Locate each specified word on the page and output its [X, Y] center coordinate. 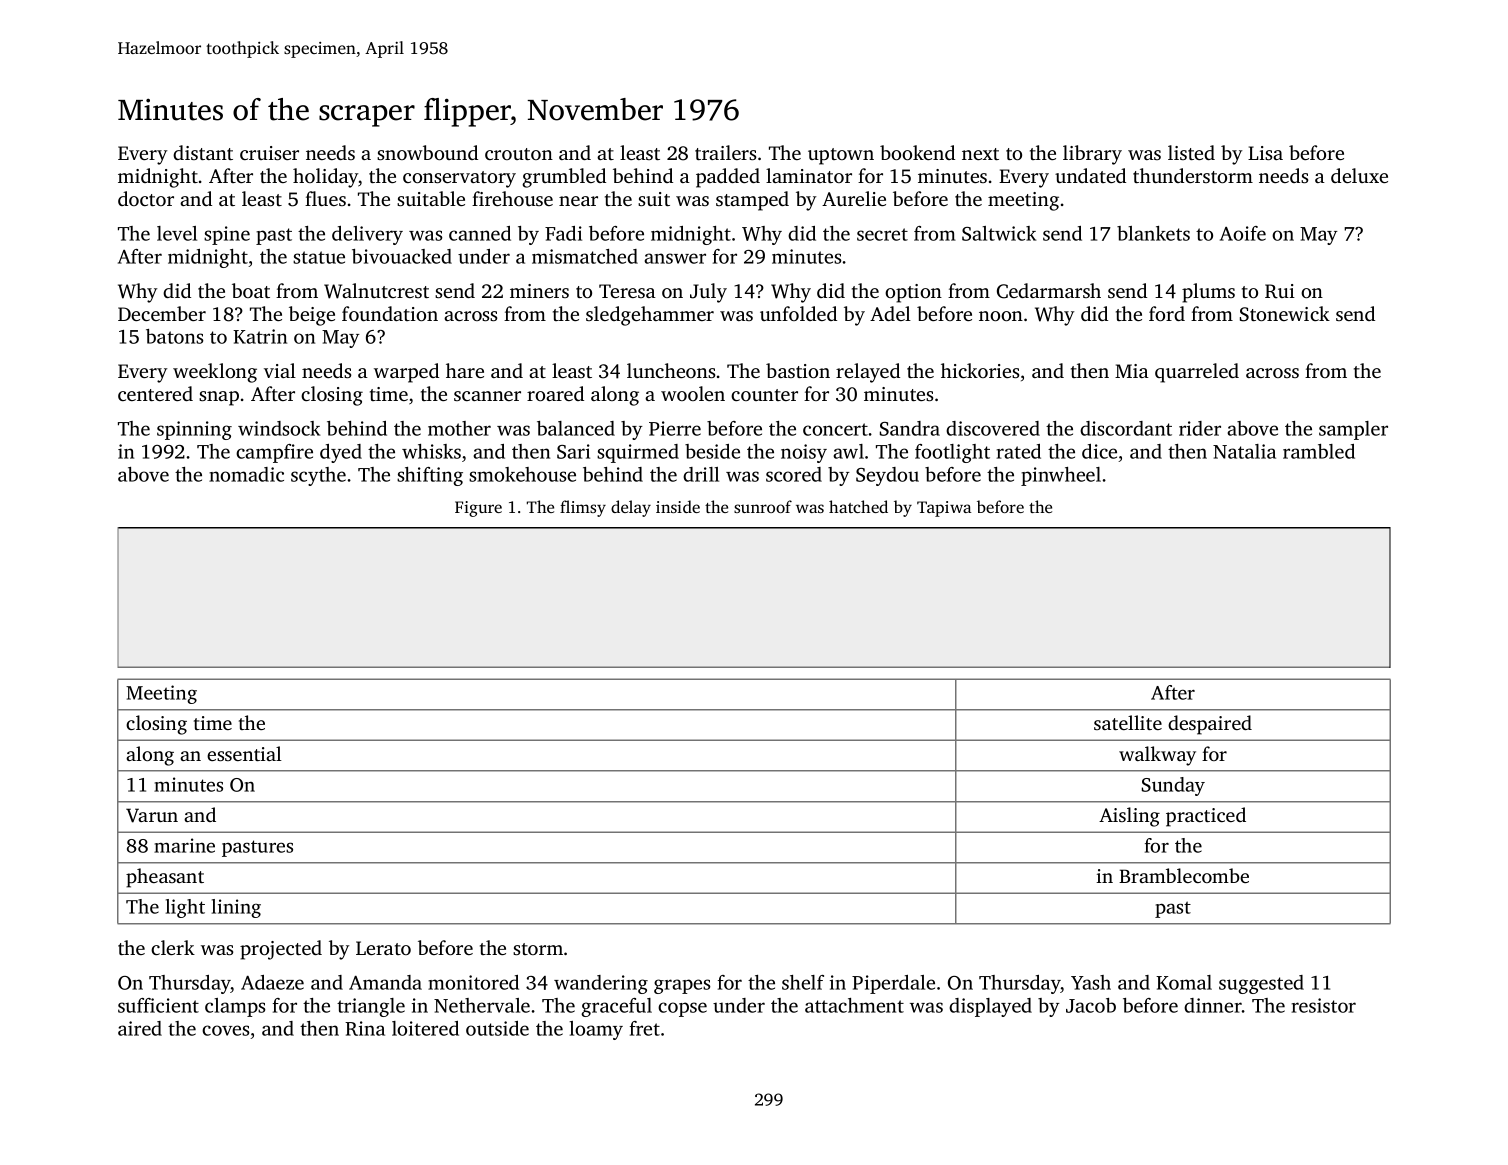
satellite [1128, 722]
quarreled [1197, 373]
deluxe [1359, 175]
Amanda [385, 982]
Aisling [1129, 817]
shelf [803, 982]
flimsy [583, 508]
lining [236, 908]
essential [244, 753]
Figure [478, 509]
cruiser [269, 153]
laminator [809, 175]
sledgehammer [650, 316]
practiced [1206, 817]
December [162, 313]
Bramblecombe [1184, 875]
